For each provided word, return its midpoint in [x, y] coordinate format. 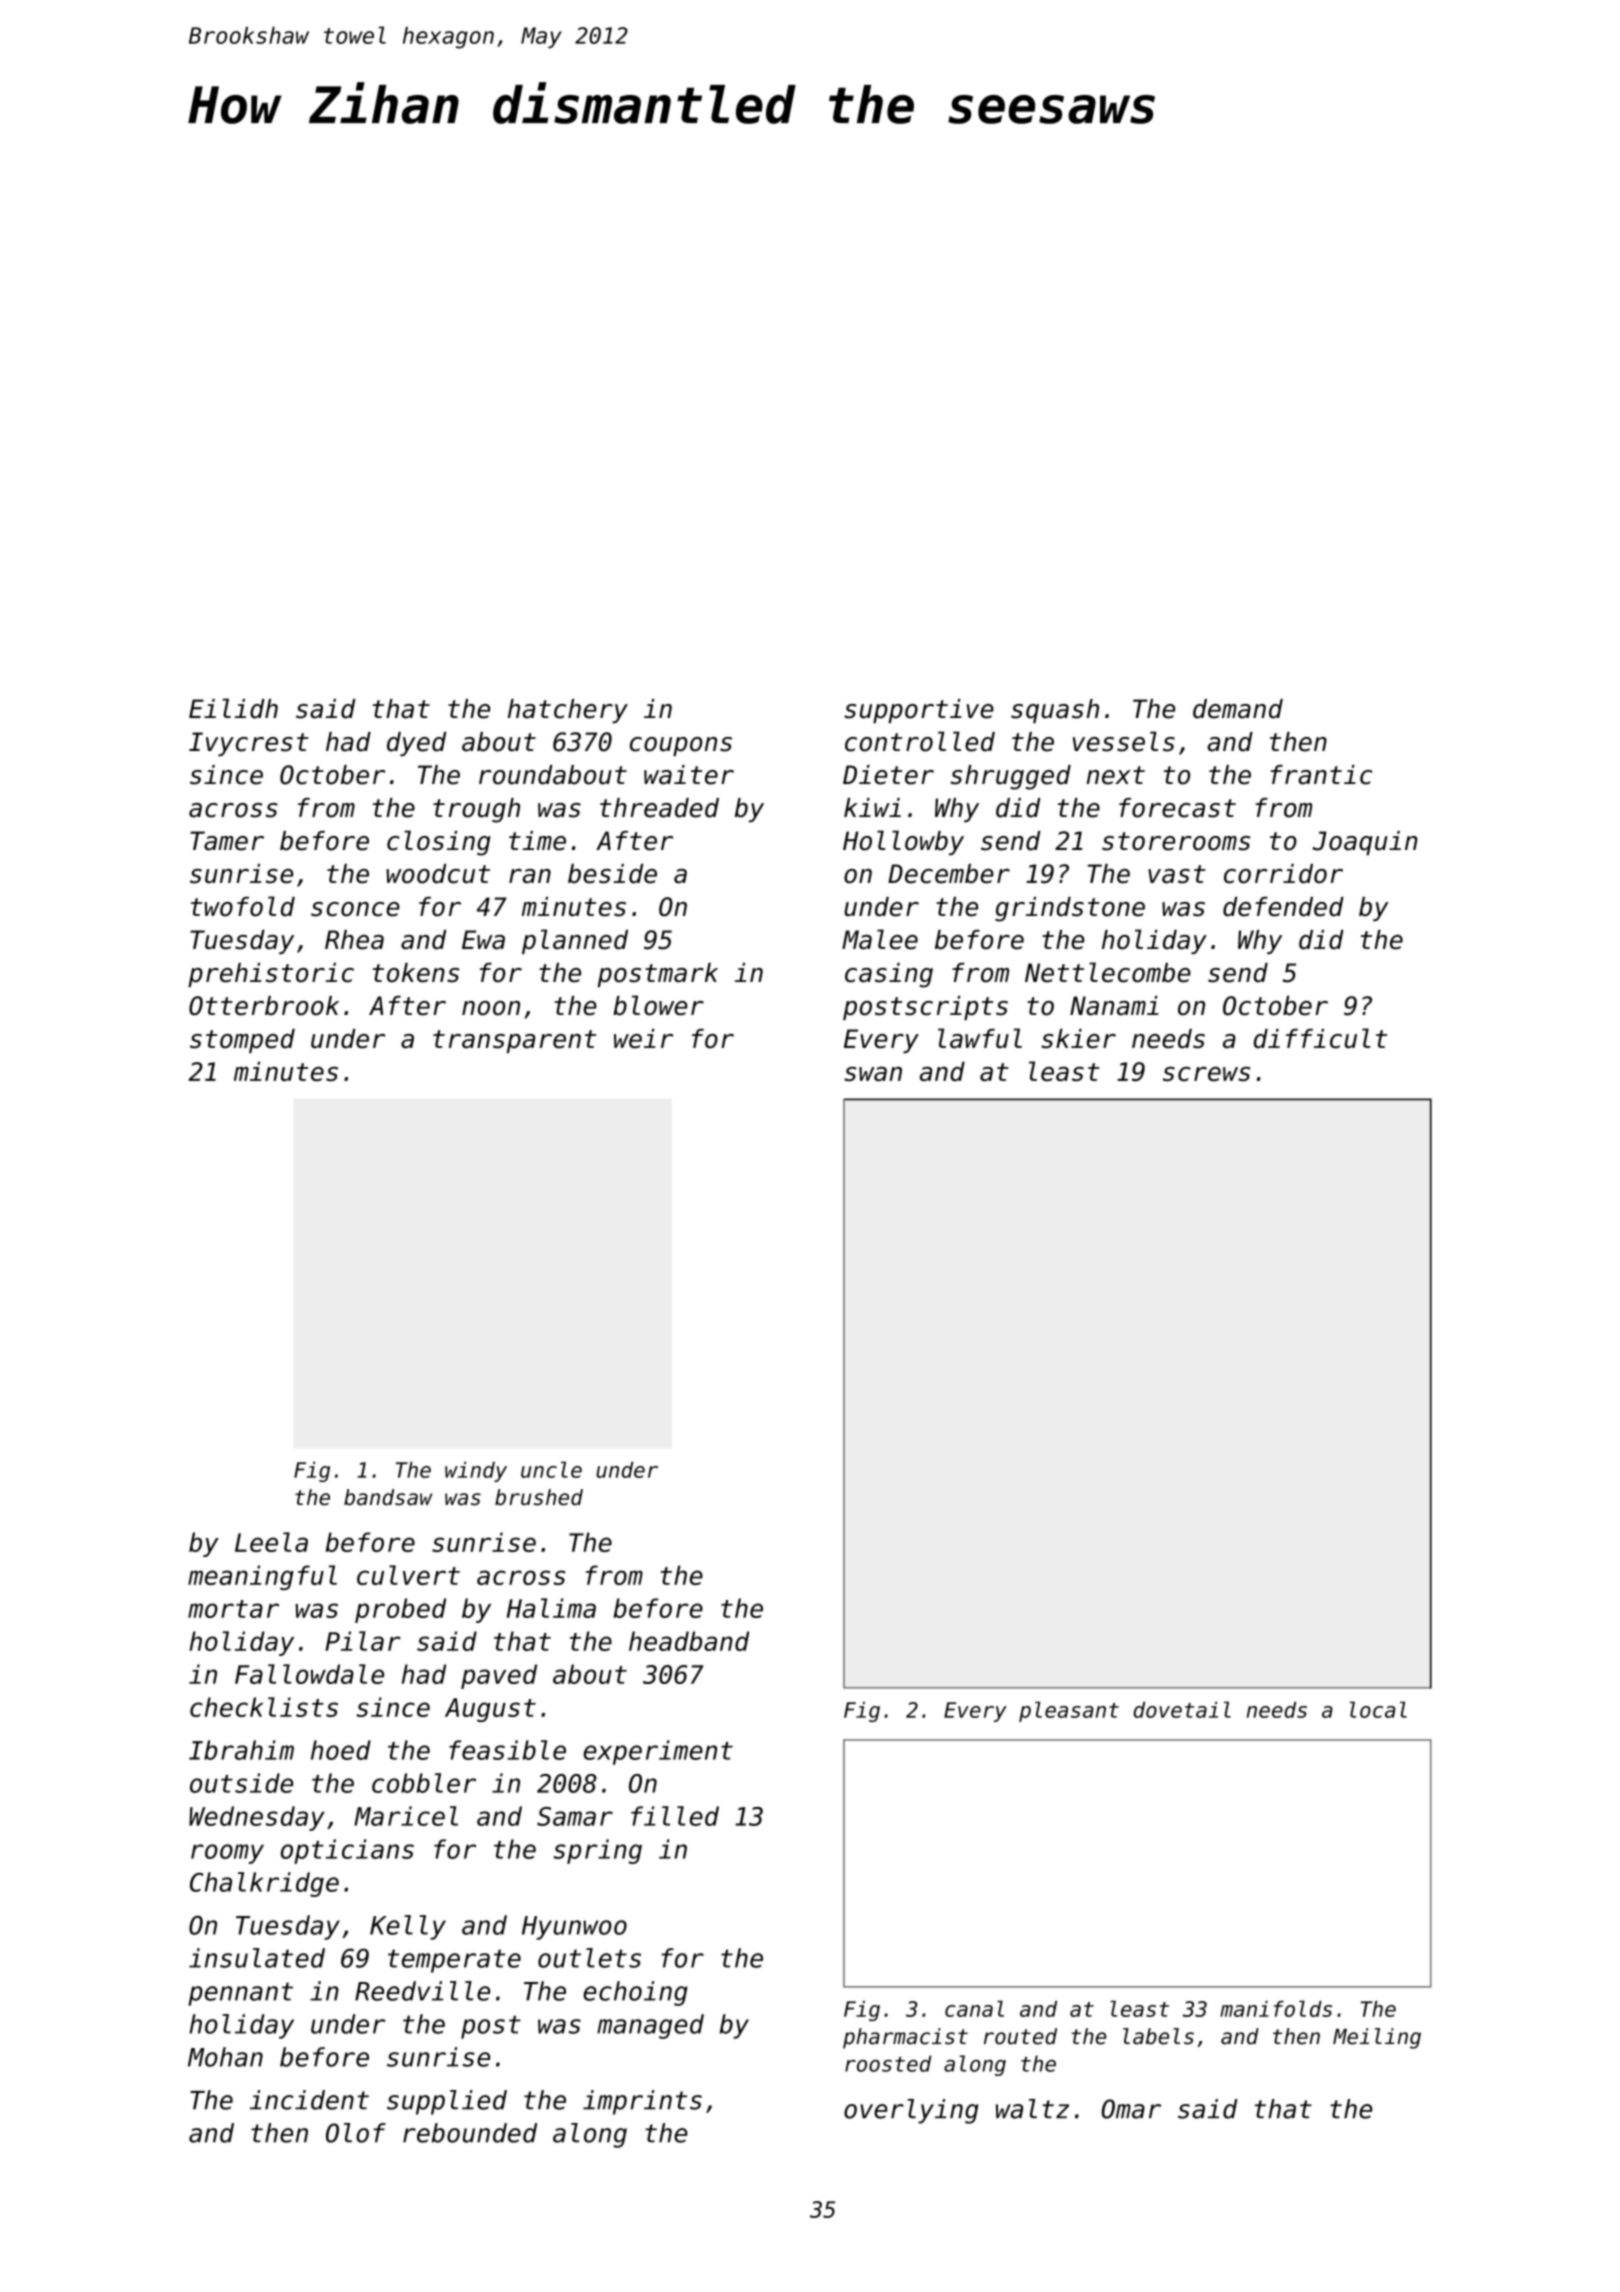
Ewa [483, 940]
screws [1206, 1074]
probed [400, 1610]
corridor [1283, 874]
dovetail [1182, 1709]
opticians [347, 1851]
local [1378, 1709]
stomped [242, 1041]
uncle [551, 1469]
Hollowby [903, 842]
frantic [1321, 775]
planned [575, 941]
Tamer [227, 841]
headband [689, 1641]
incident [309, 2100]
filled [675, 1816]
